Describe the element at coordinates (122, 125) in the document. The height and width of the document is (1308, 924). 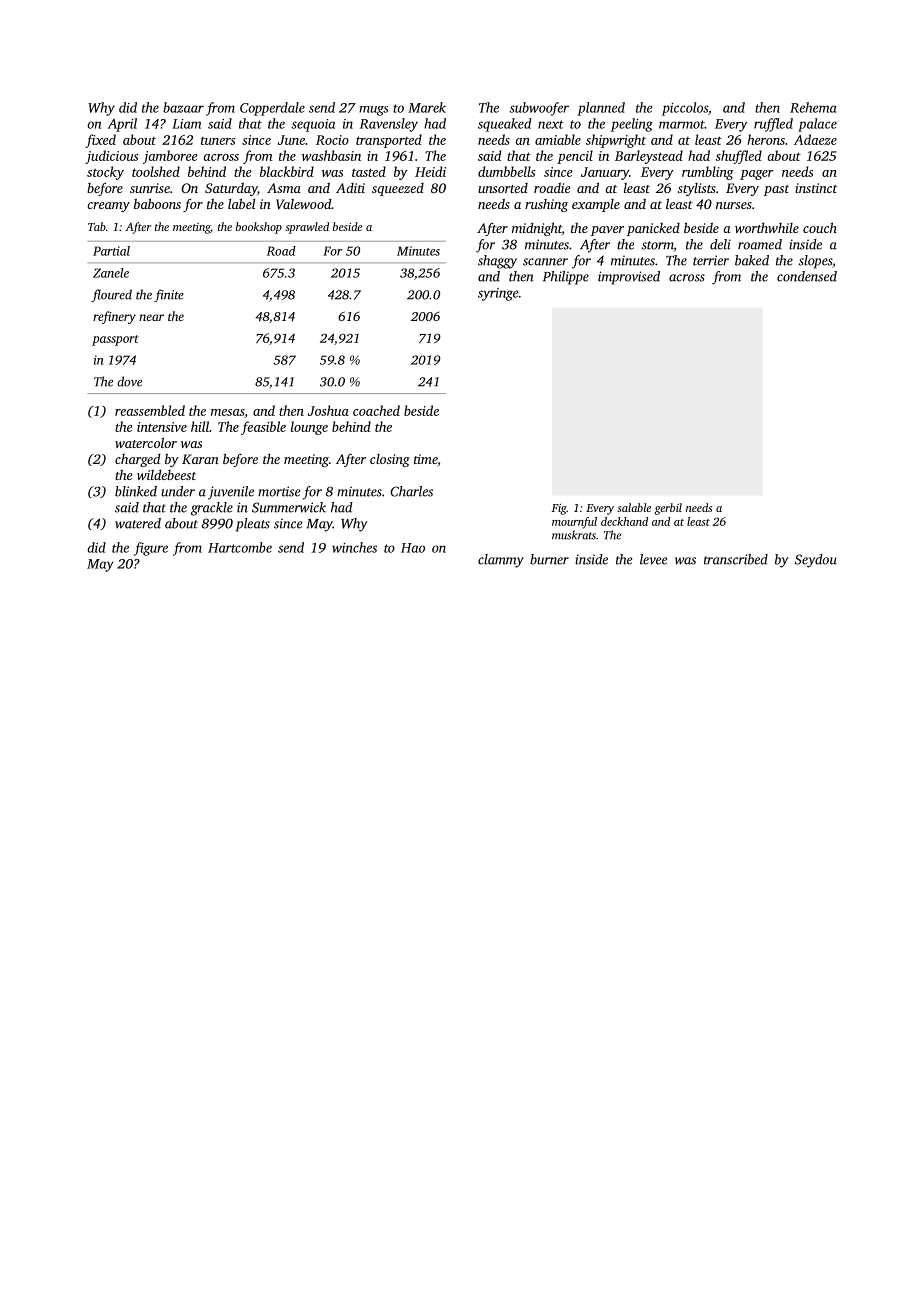
I see `April` at that location.
